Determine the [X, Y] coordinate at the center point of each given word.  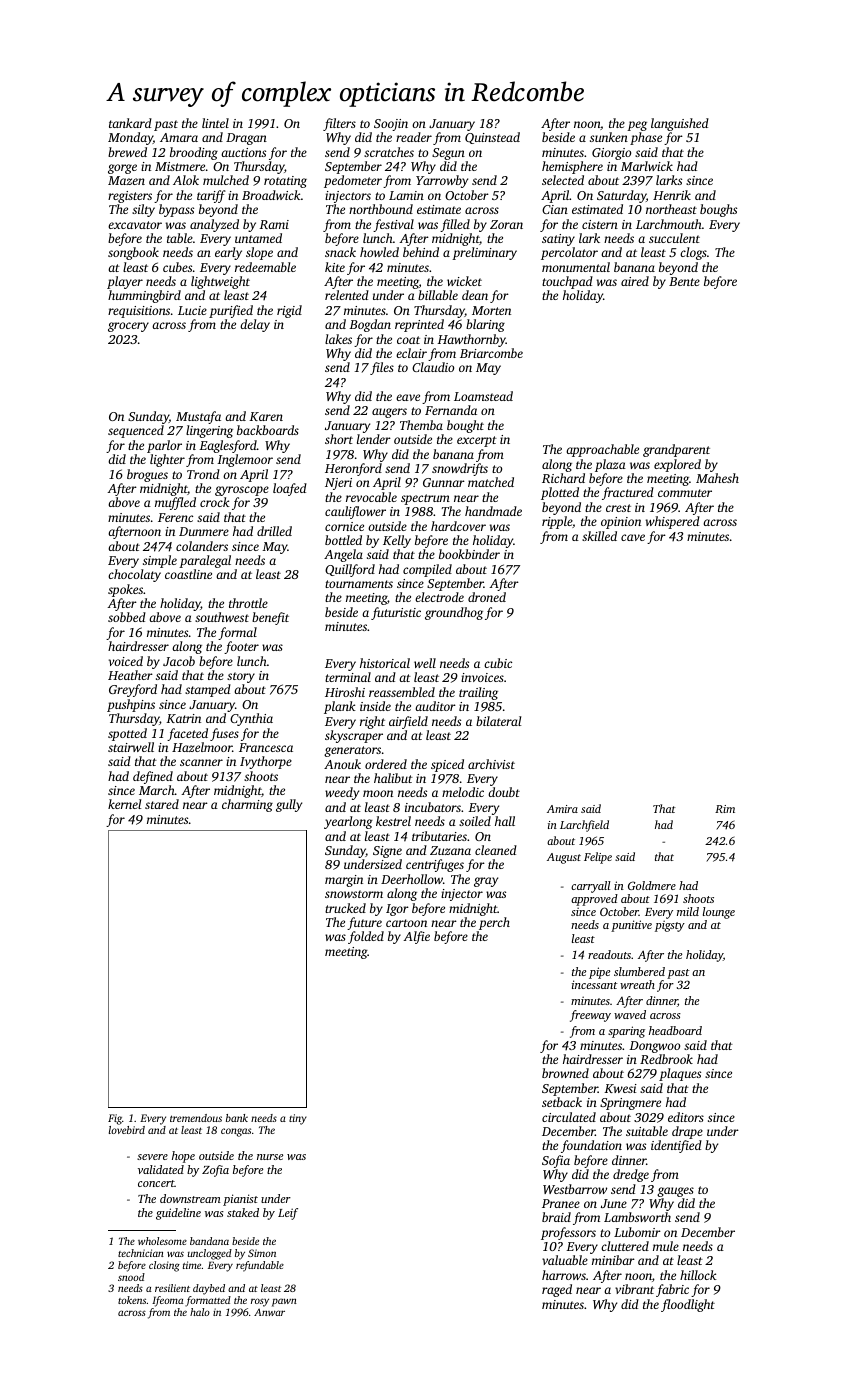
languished [680, 124]
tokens [132, 1300]
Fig [115, 1119]
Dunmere [204, 531]
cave [633, 537]
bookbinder [469, 554]
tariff [211, 196]
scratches [389, 152]
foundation [591, 1146]
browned [565, 1073]
